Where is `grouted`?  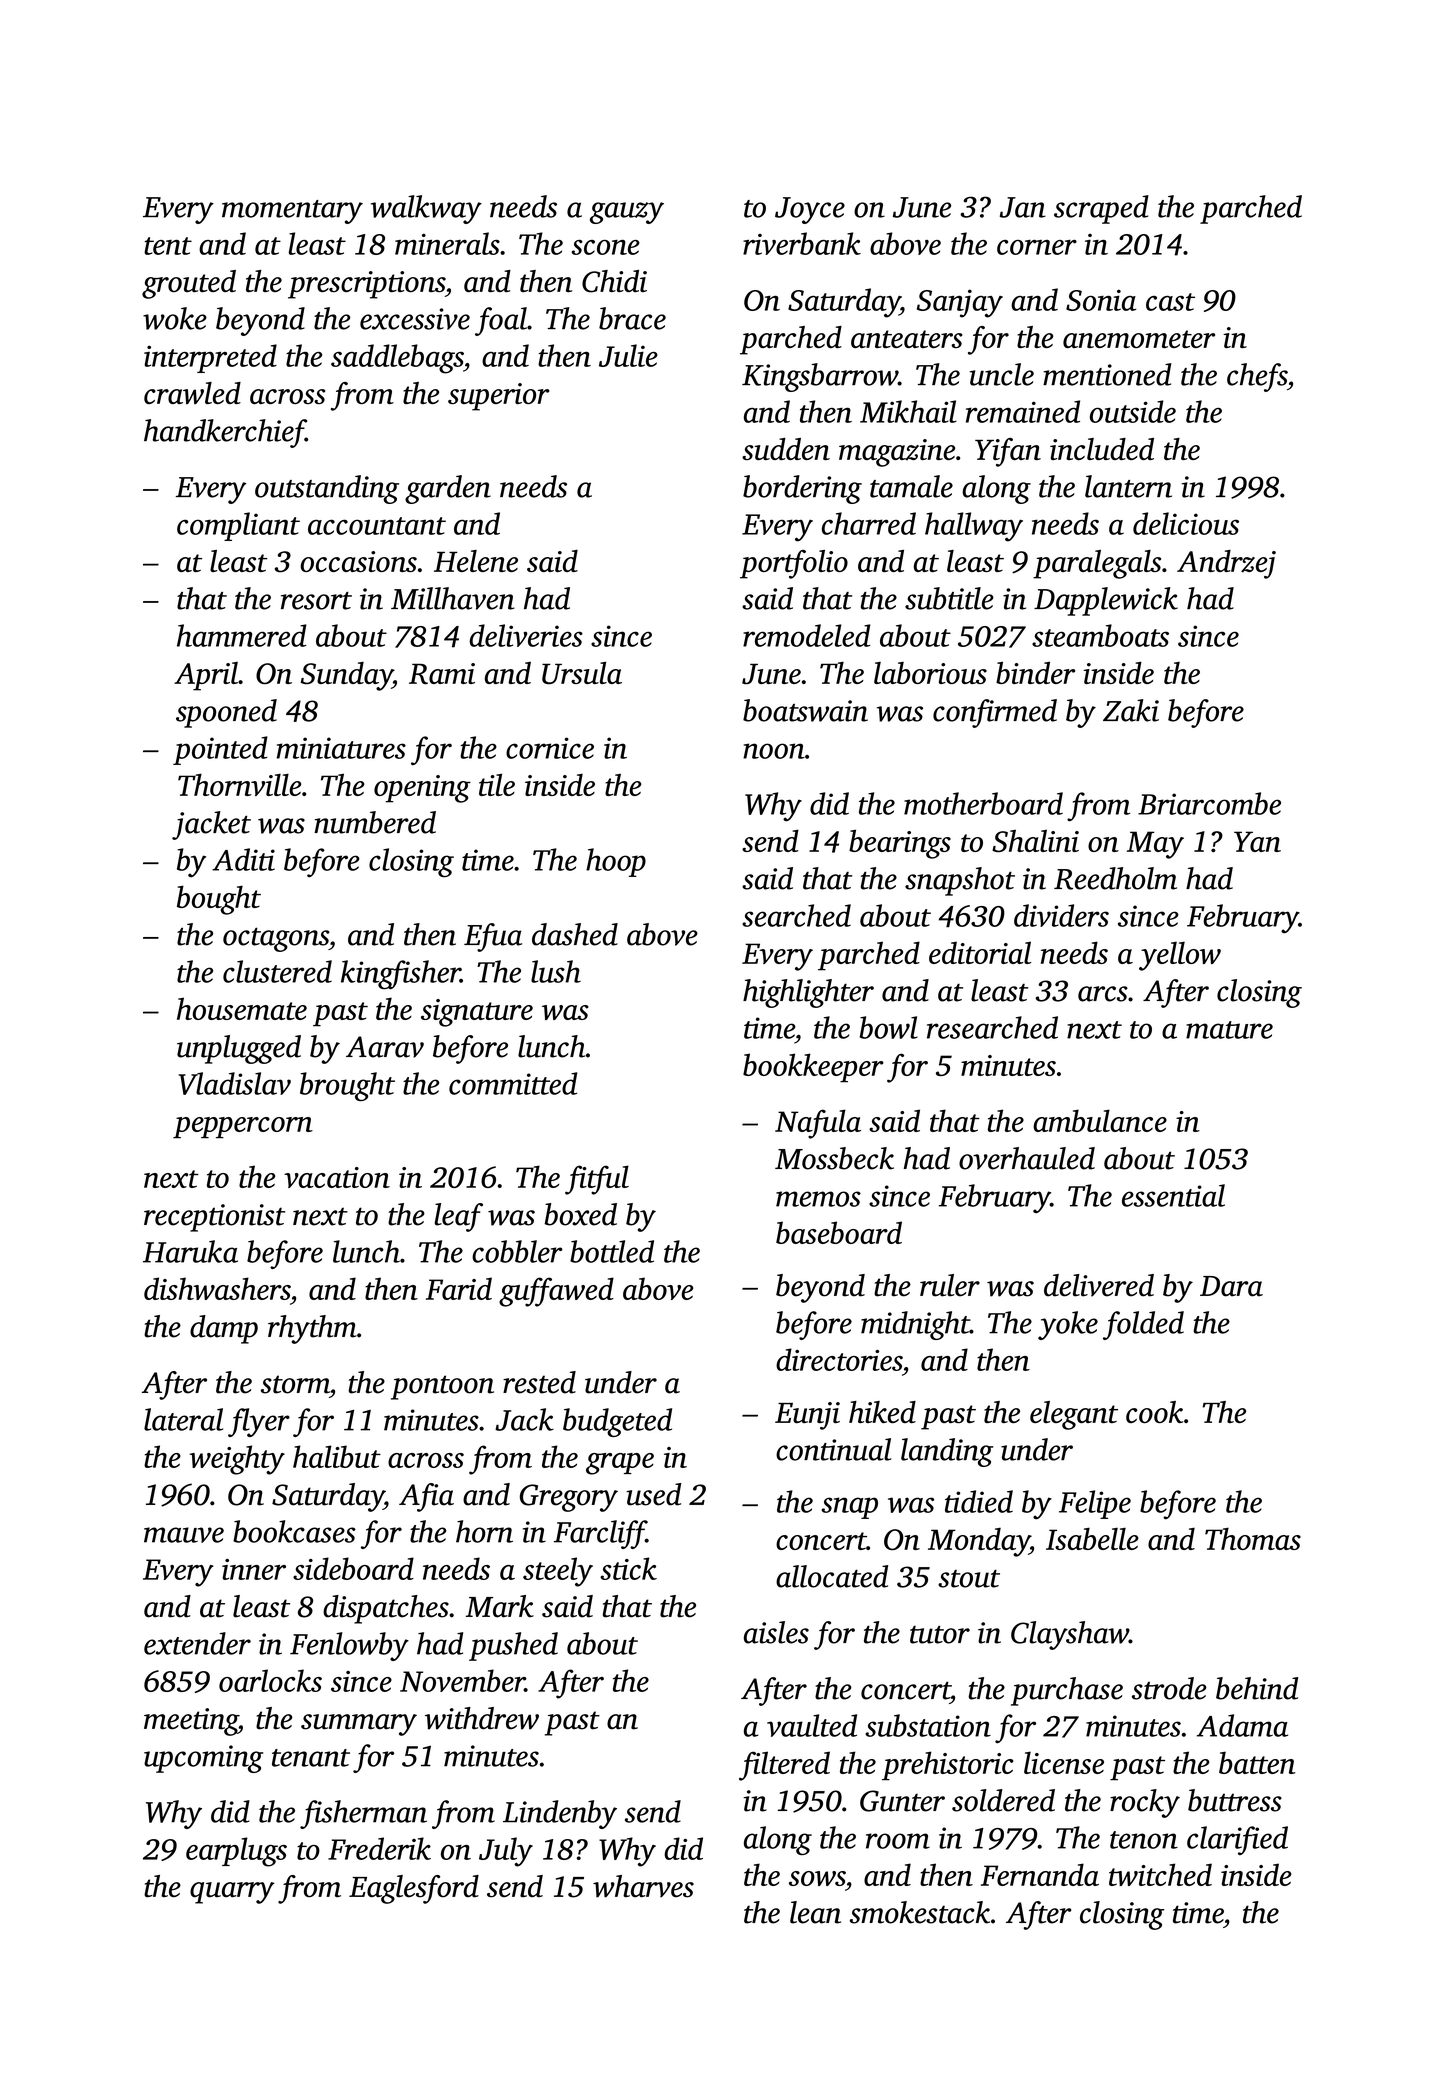
grouted is located at coordinates (189, 284).
